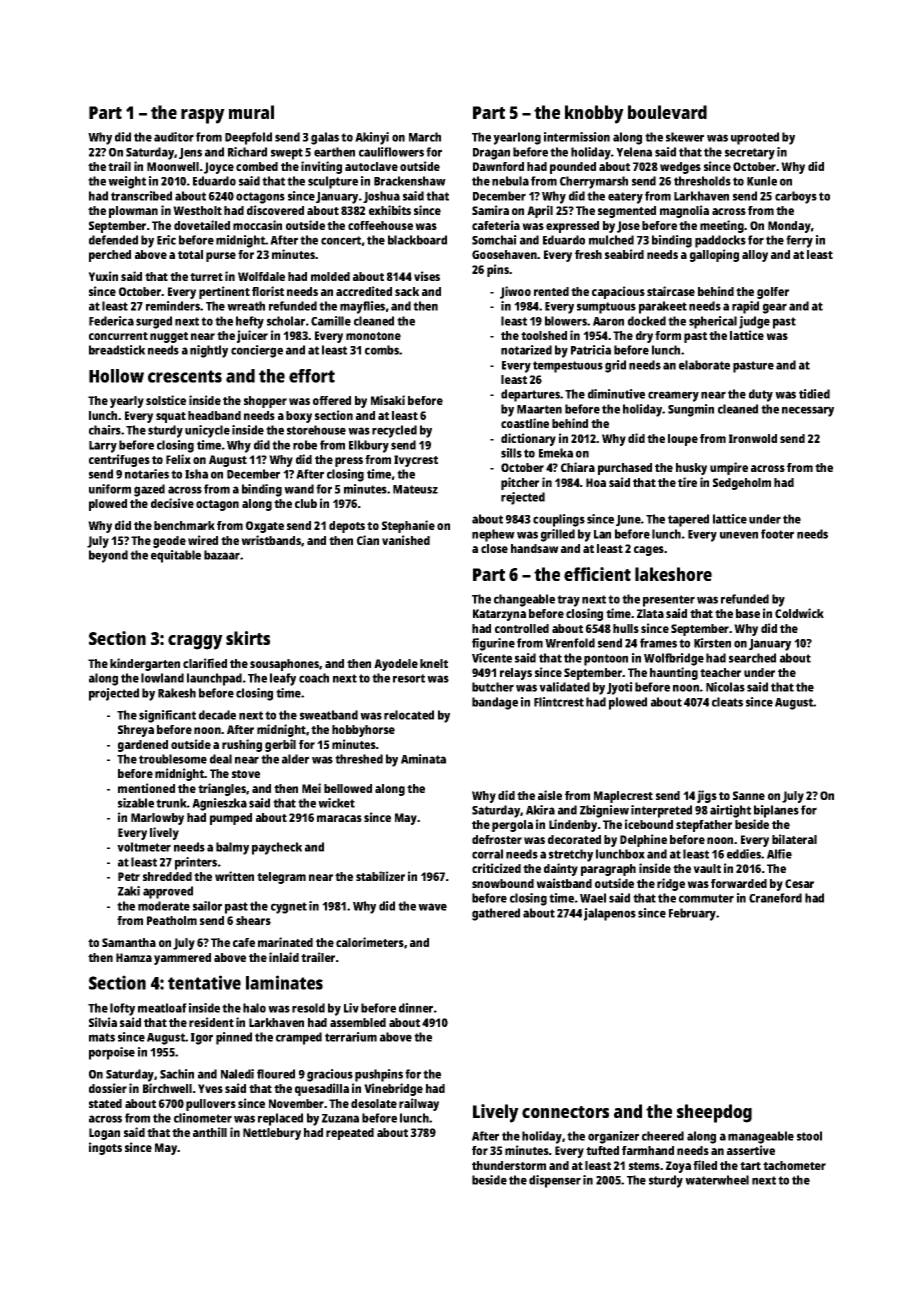 This screenshot has height=1308, width=924. What do you see at coordinates (388, 400) in the screenshot?
I see `Misaki` at bounding box center [388, 400].
